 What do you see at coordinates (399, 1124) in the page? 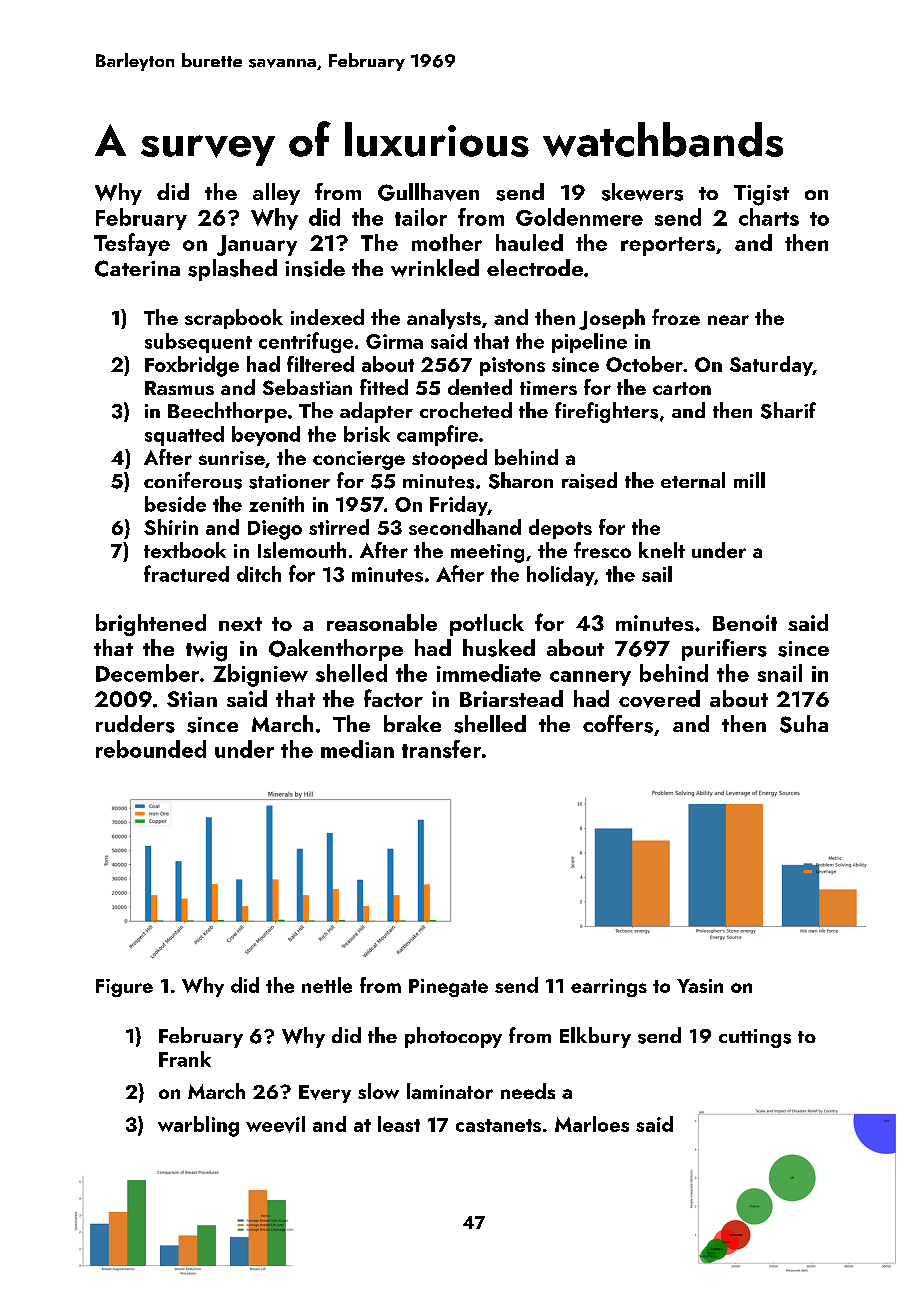
I see `least` at bounding box center [399, 1124].
